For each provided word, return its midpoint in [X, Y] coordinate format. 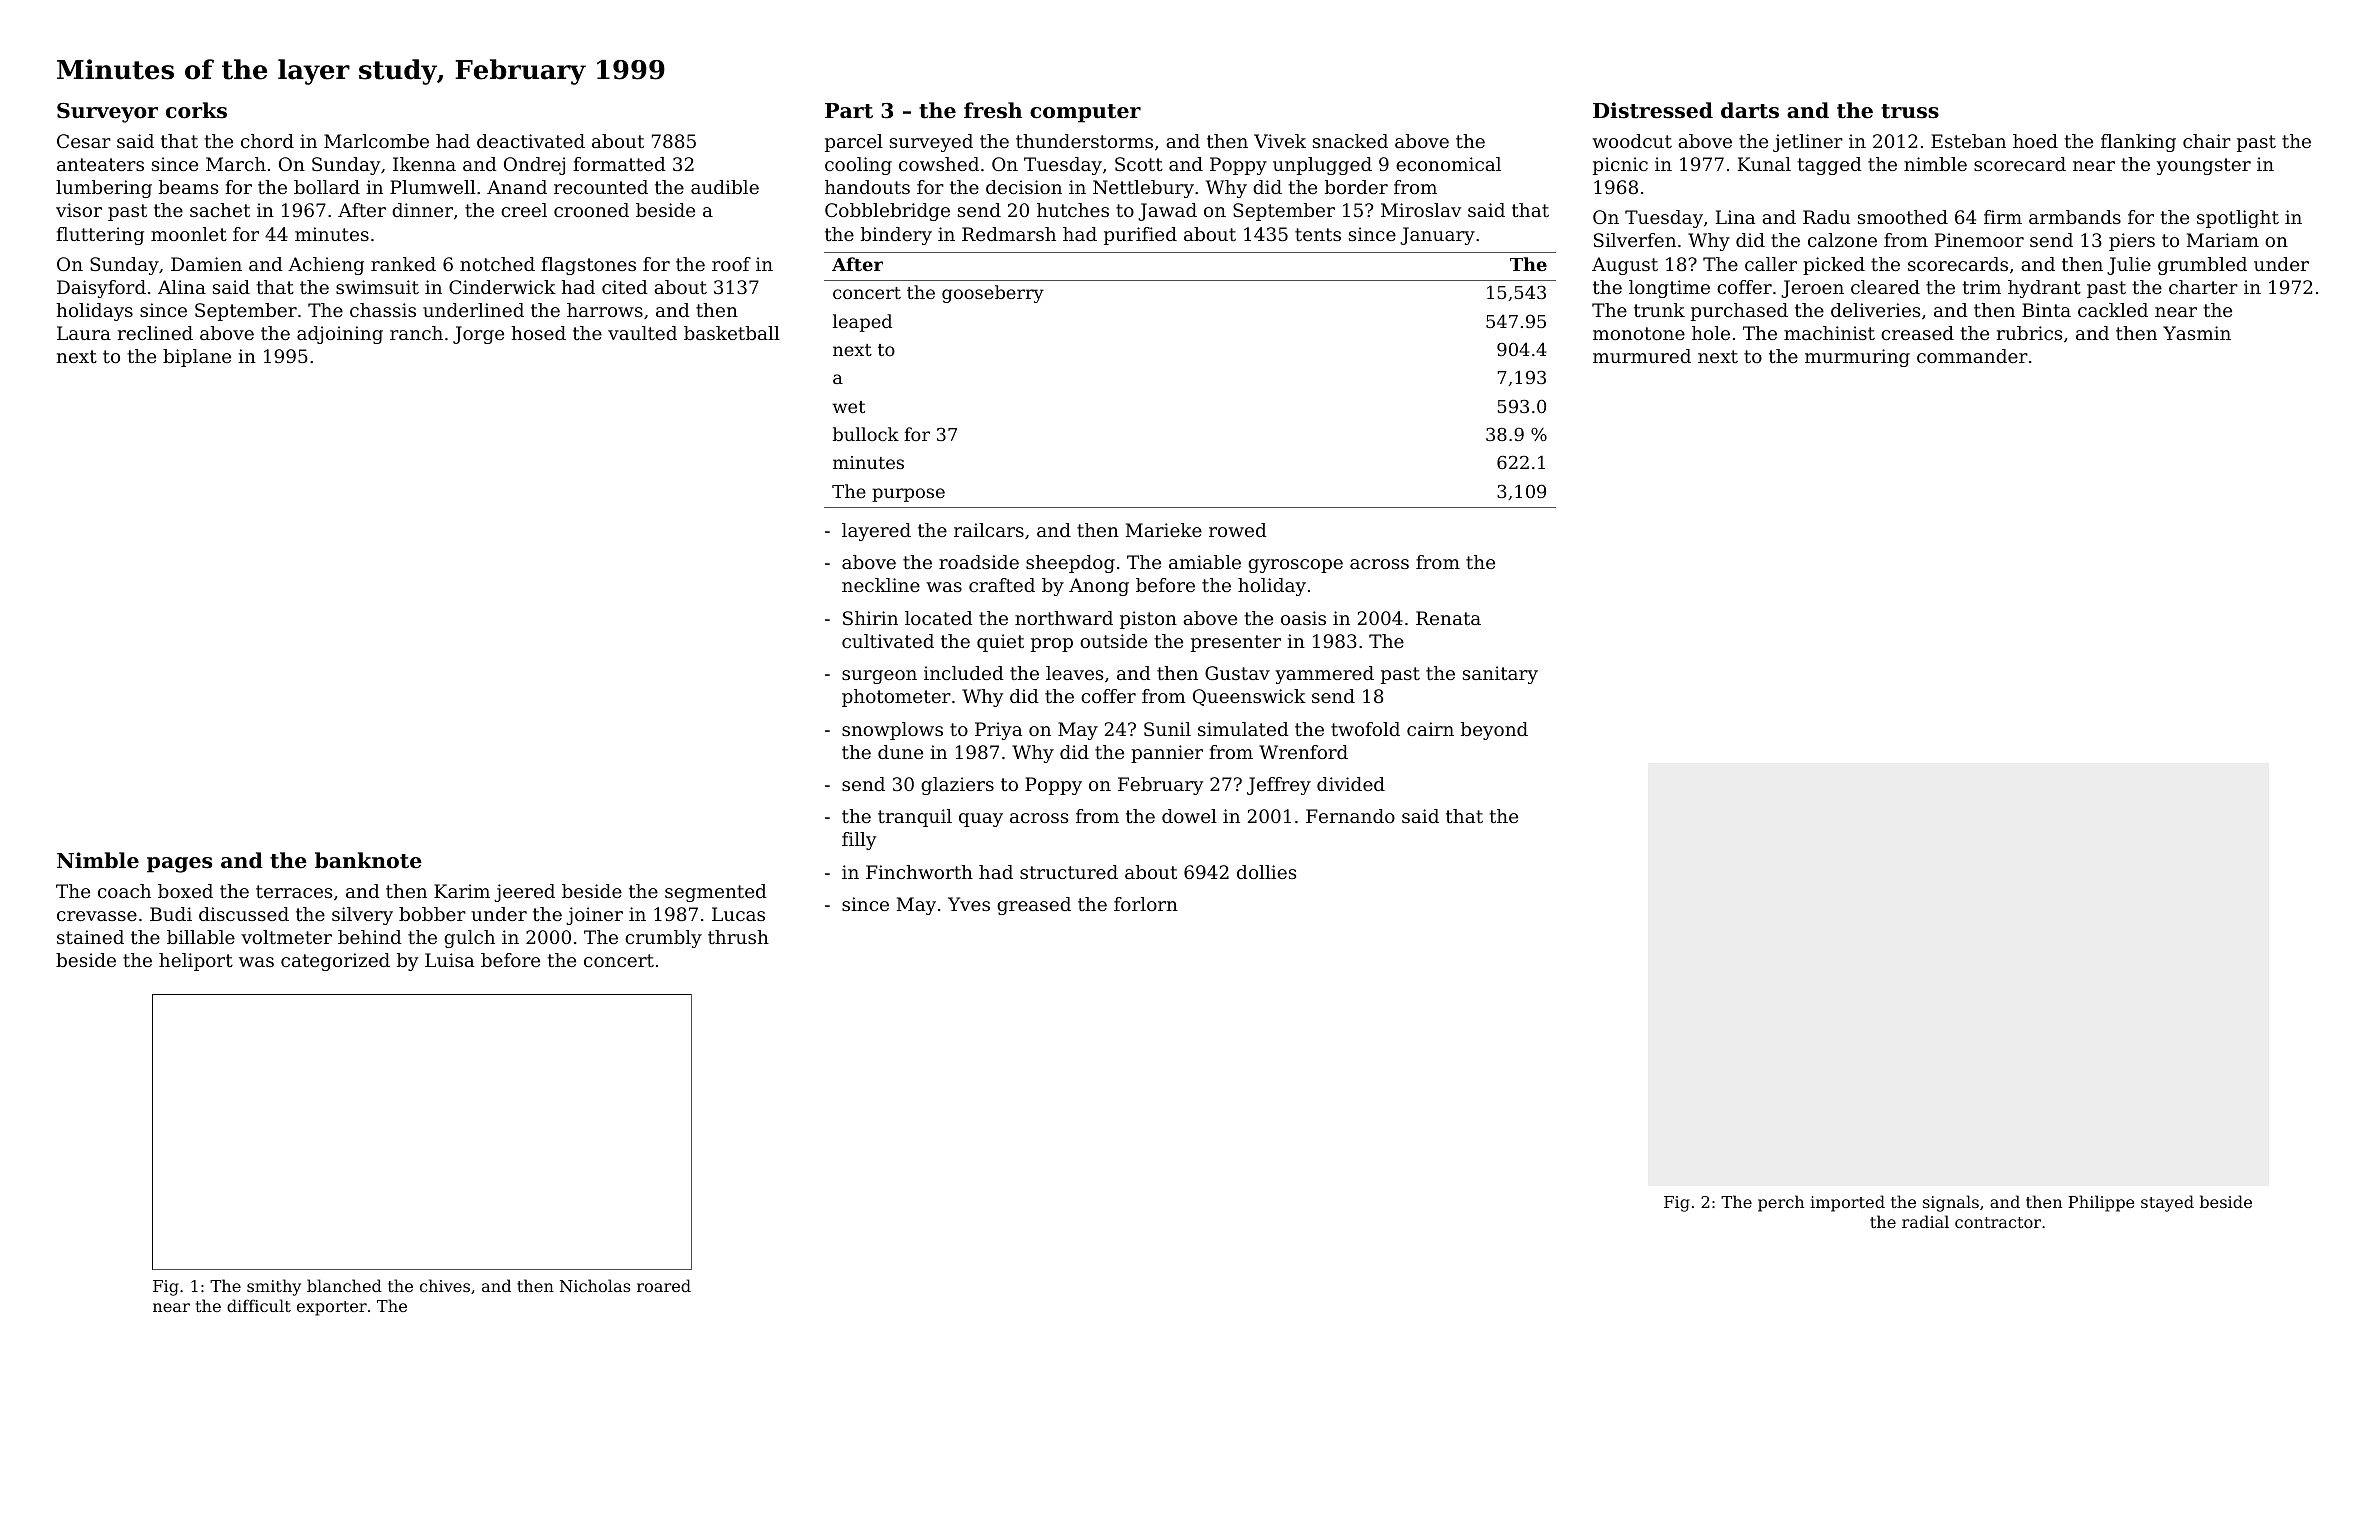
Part [849, 111]
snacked [1350, 141]
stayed [2167, 1203]
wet [848, 407]
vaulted [642, 333]
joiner [594, 916]
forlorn [1146, 904]
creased [1917, 333]
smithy [274, 1287]
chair [2207, 141]
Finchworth [919, 872]
